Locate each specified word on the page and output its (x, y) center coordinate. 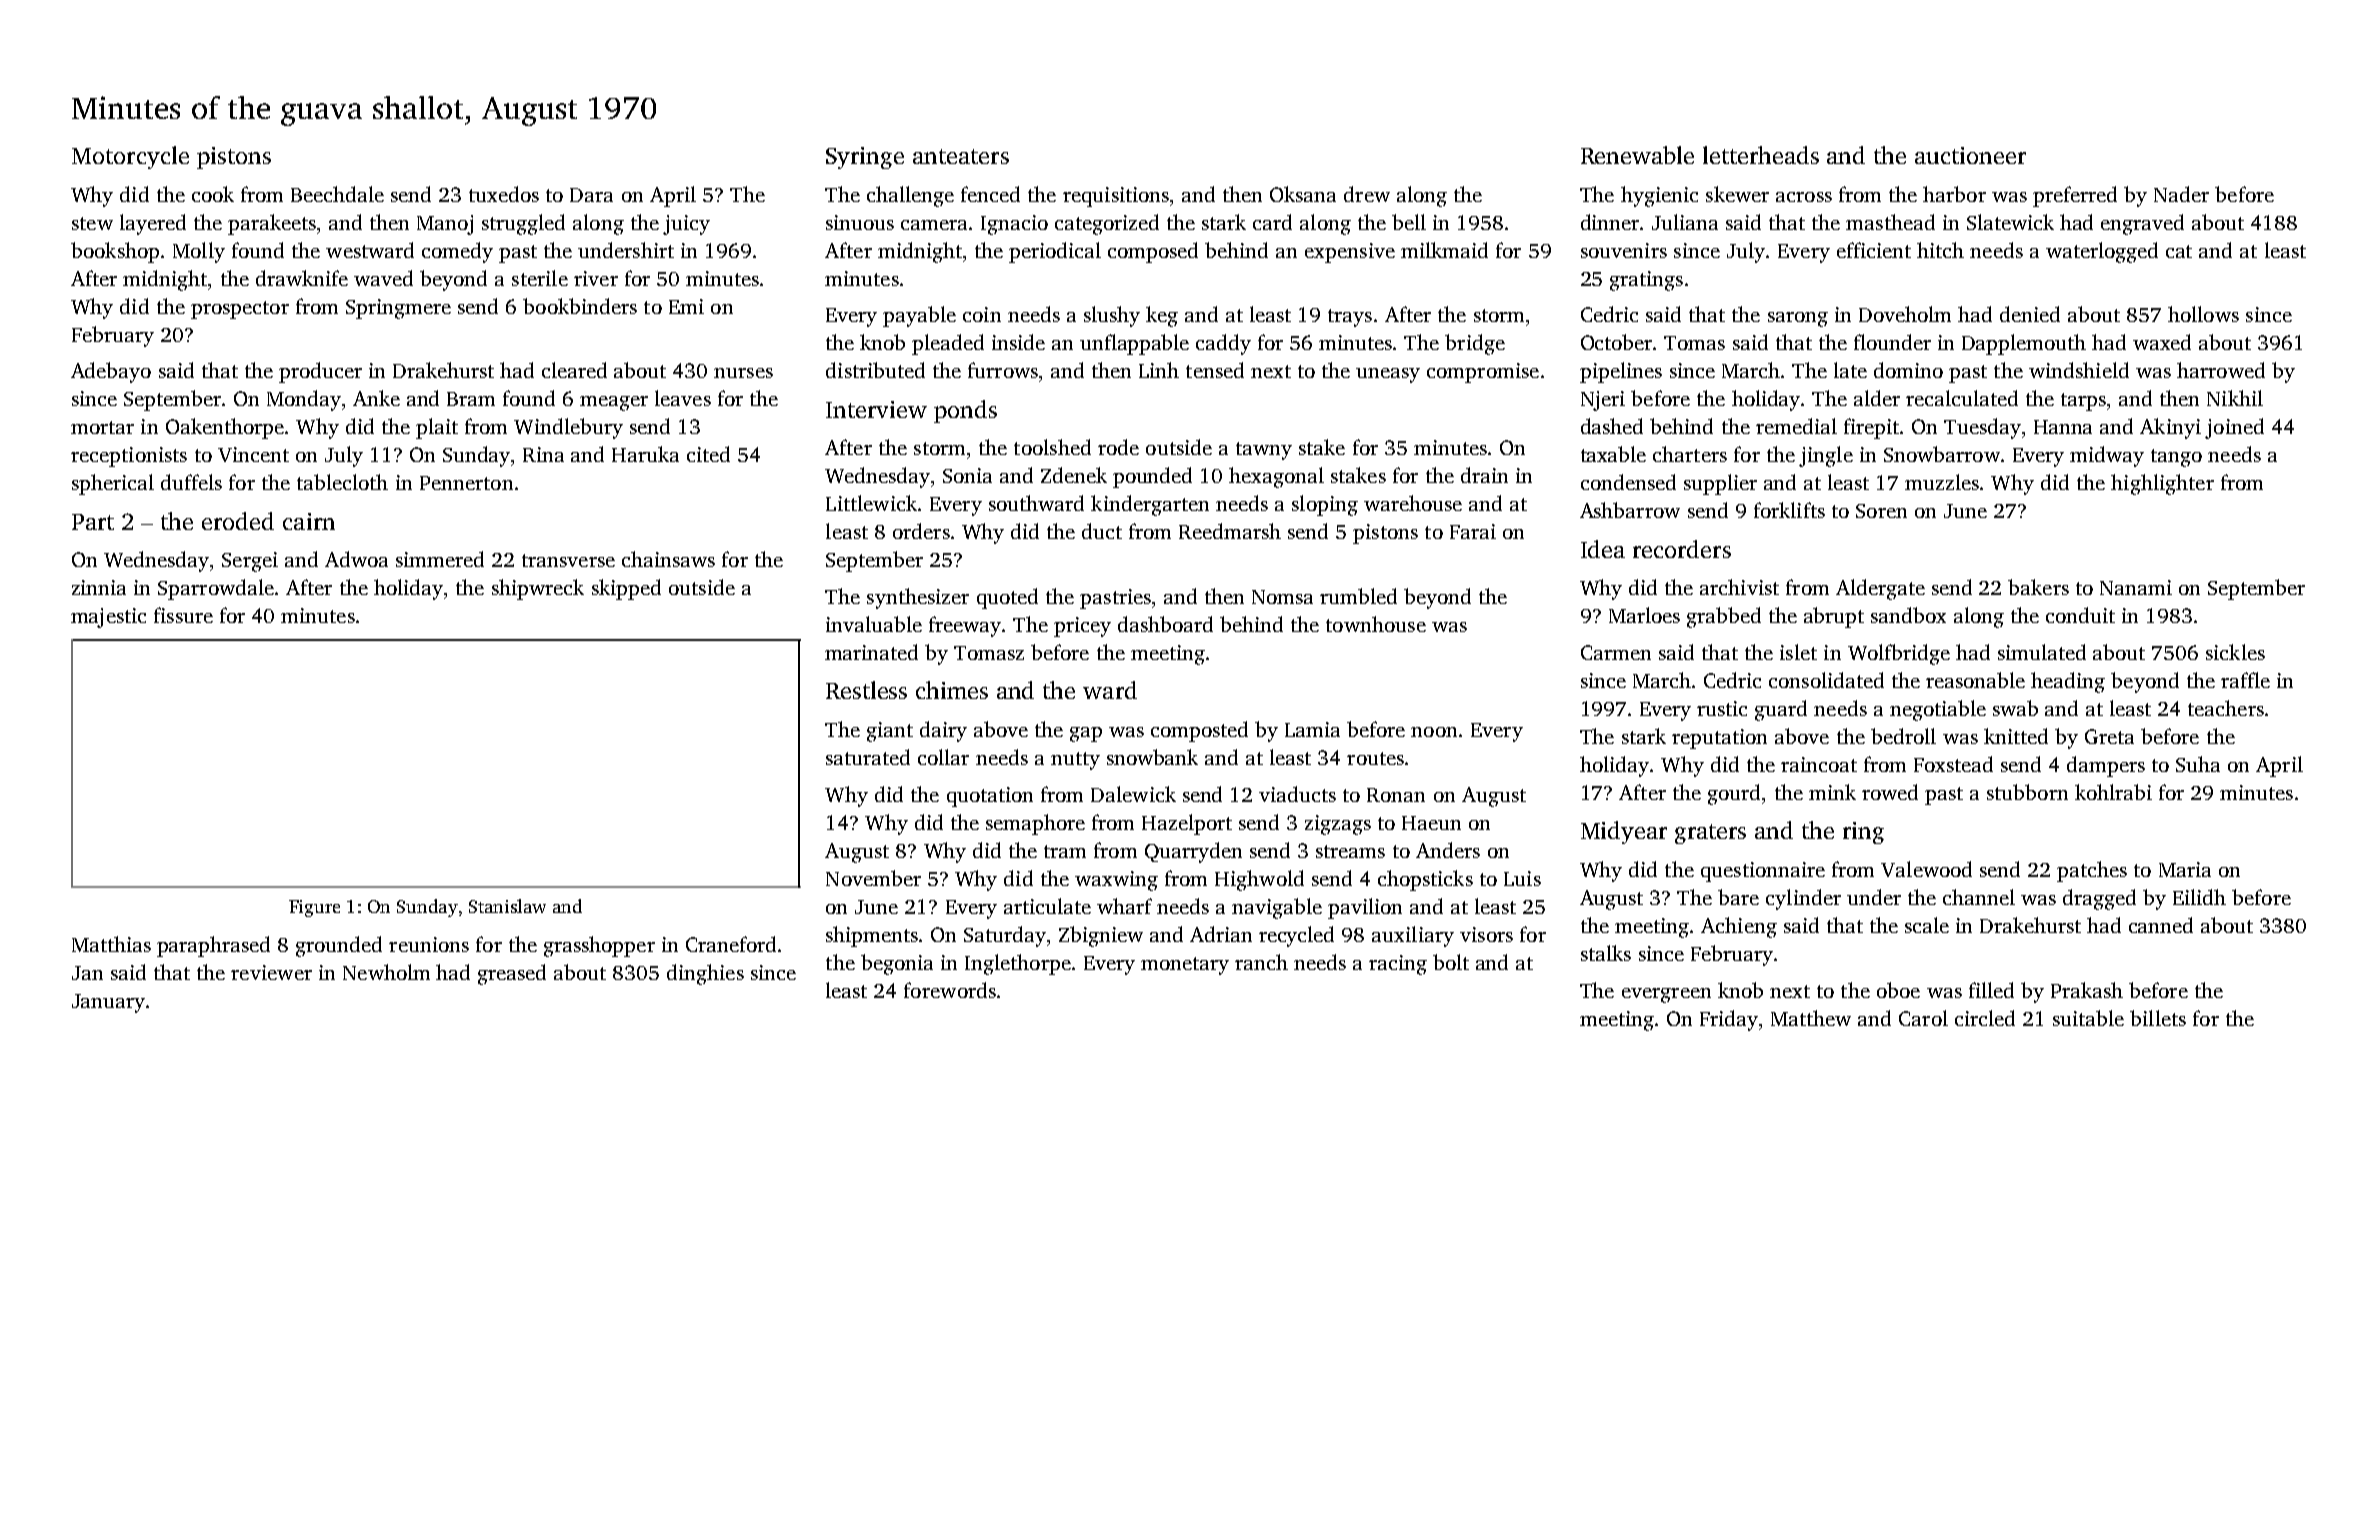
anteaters (961, 156)
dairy (943, 731)
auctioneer (1970, 155)
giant (890, 732)
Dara (591, 195)
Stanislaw (507, 906)
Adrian (1221, 934)
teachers (2226, 708)
